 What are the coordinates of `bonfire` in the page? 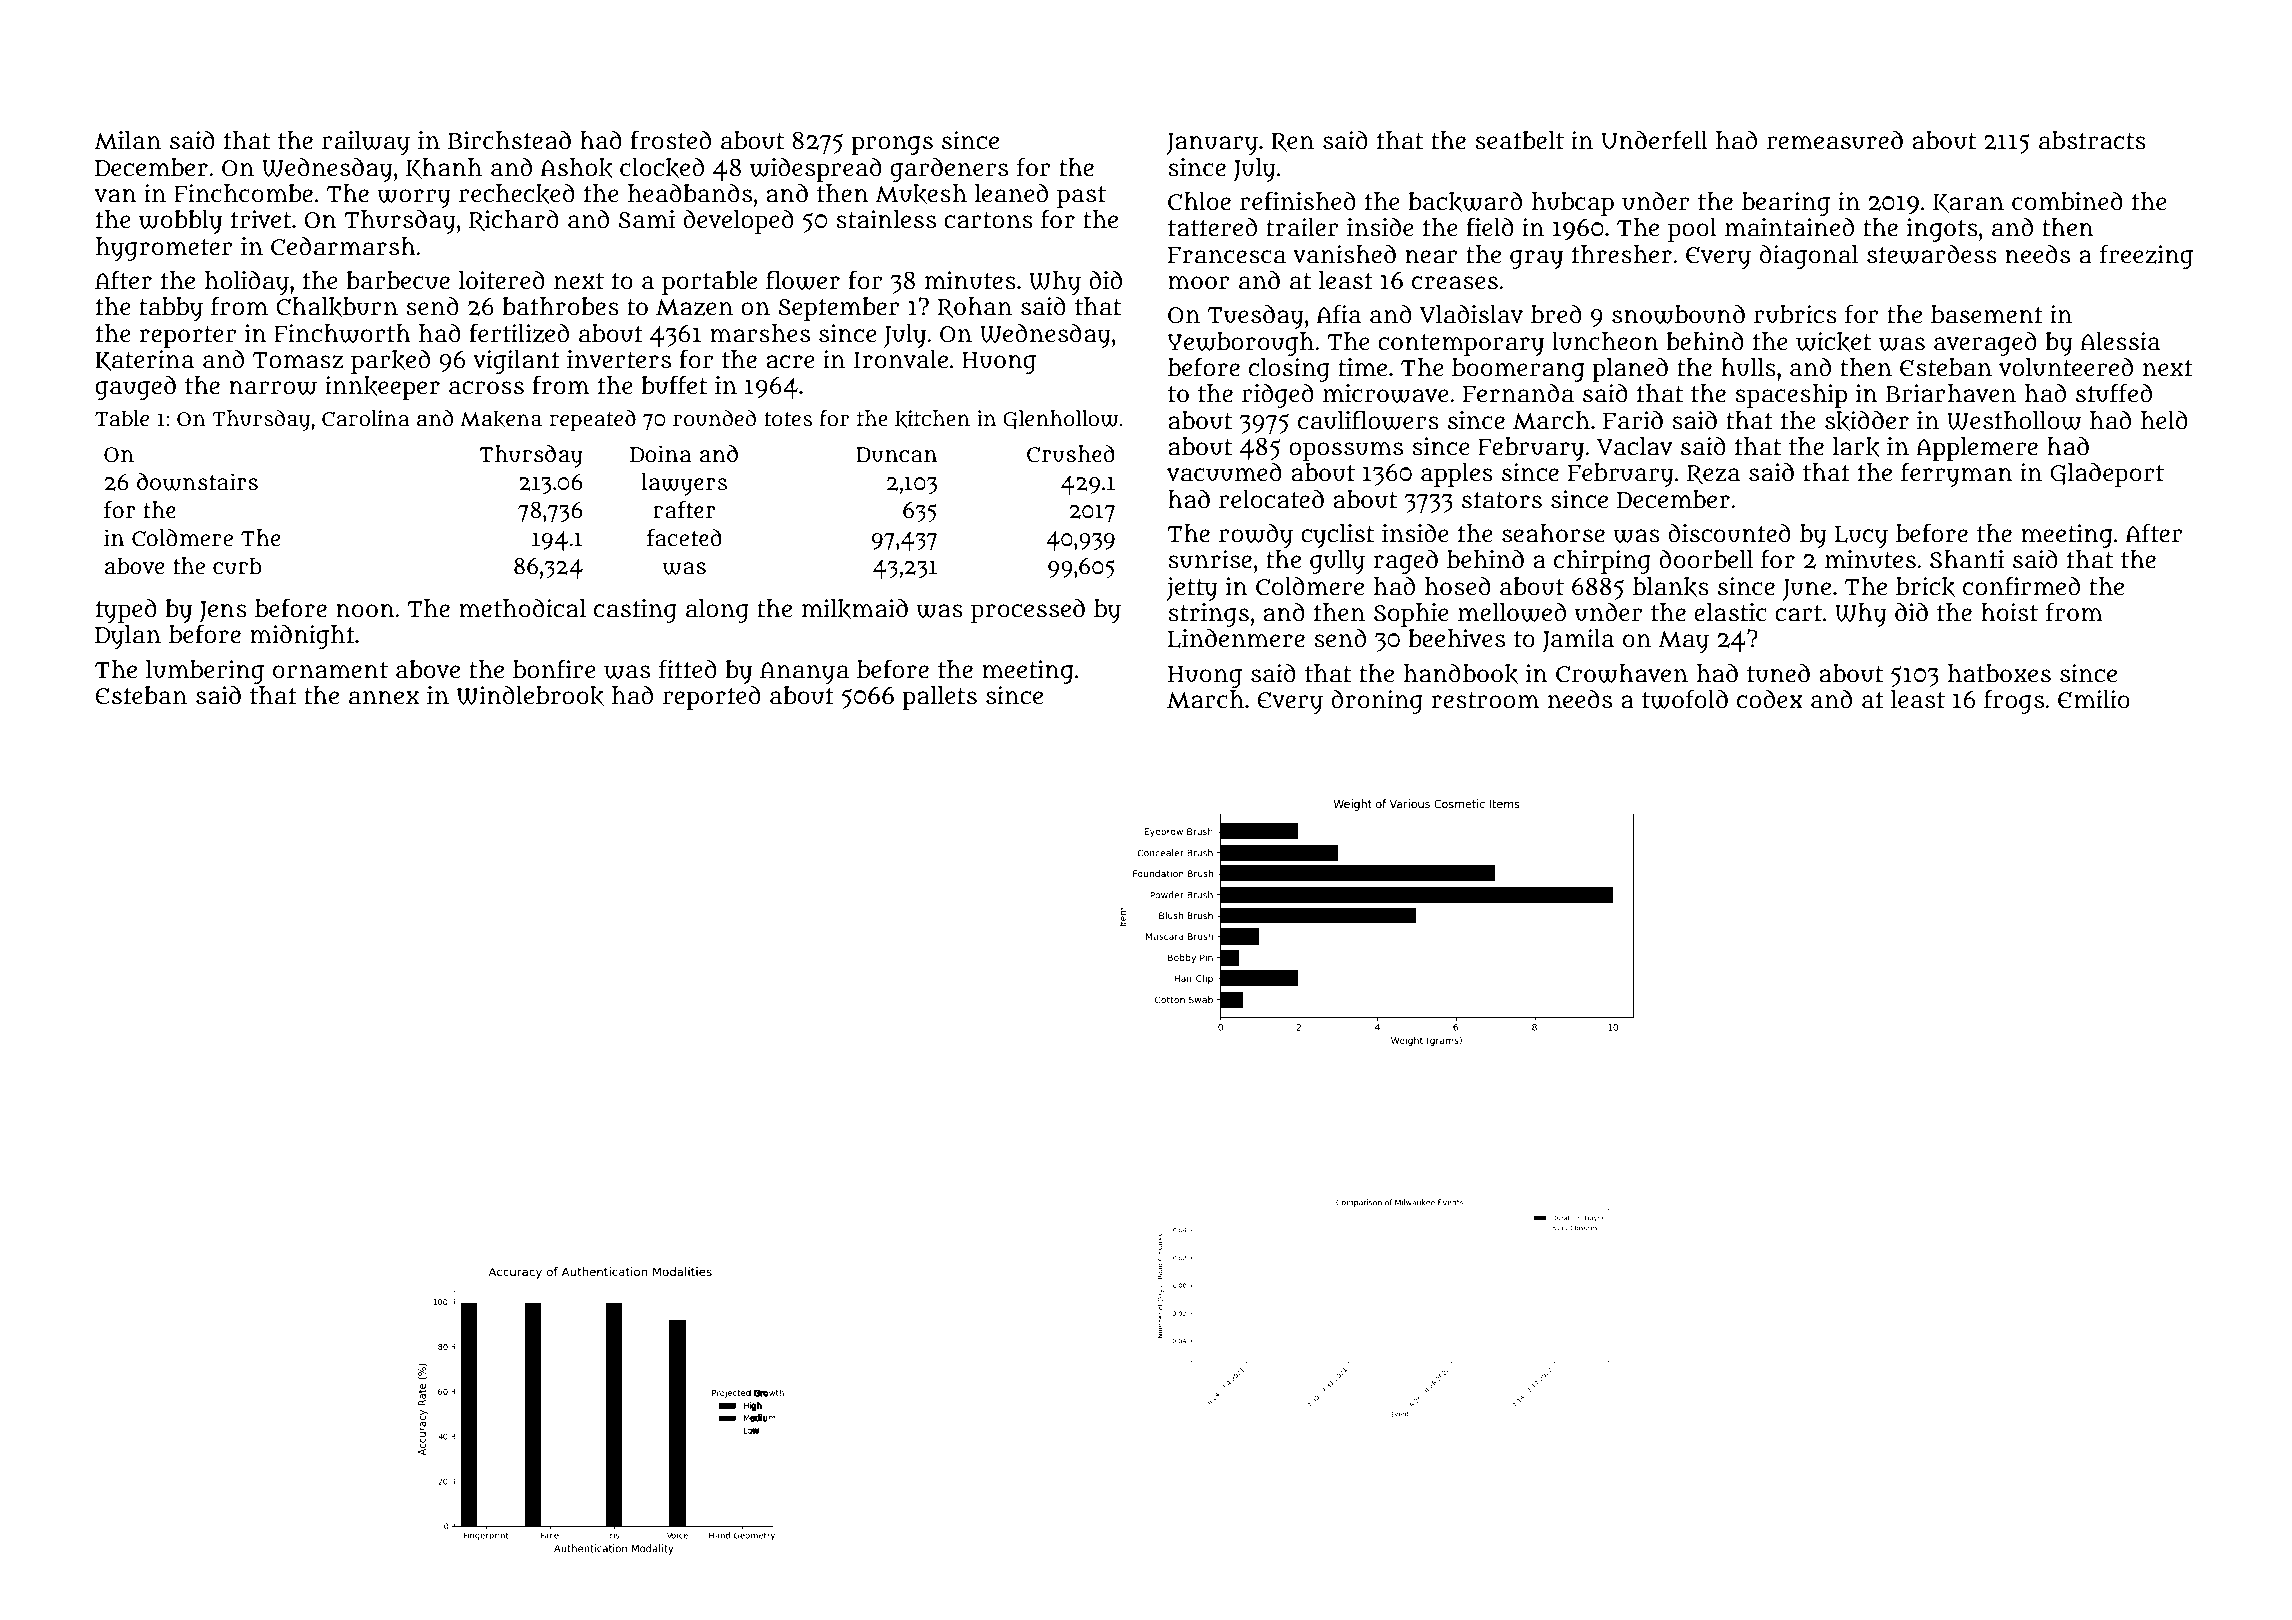 It's located at (554, 669).
